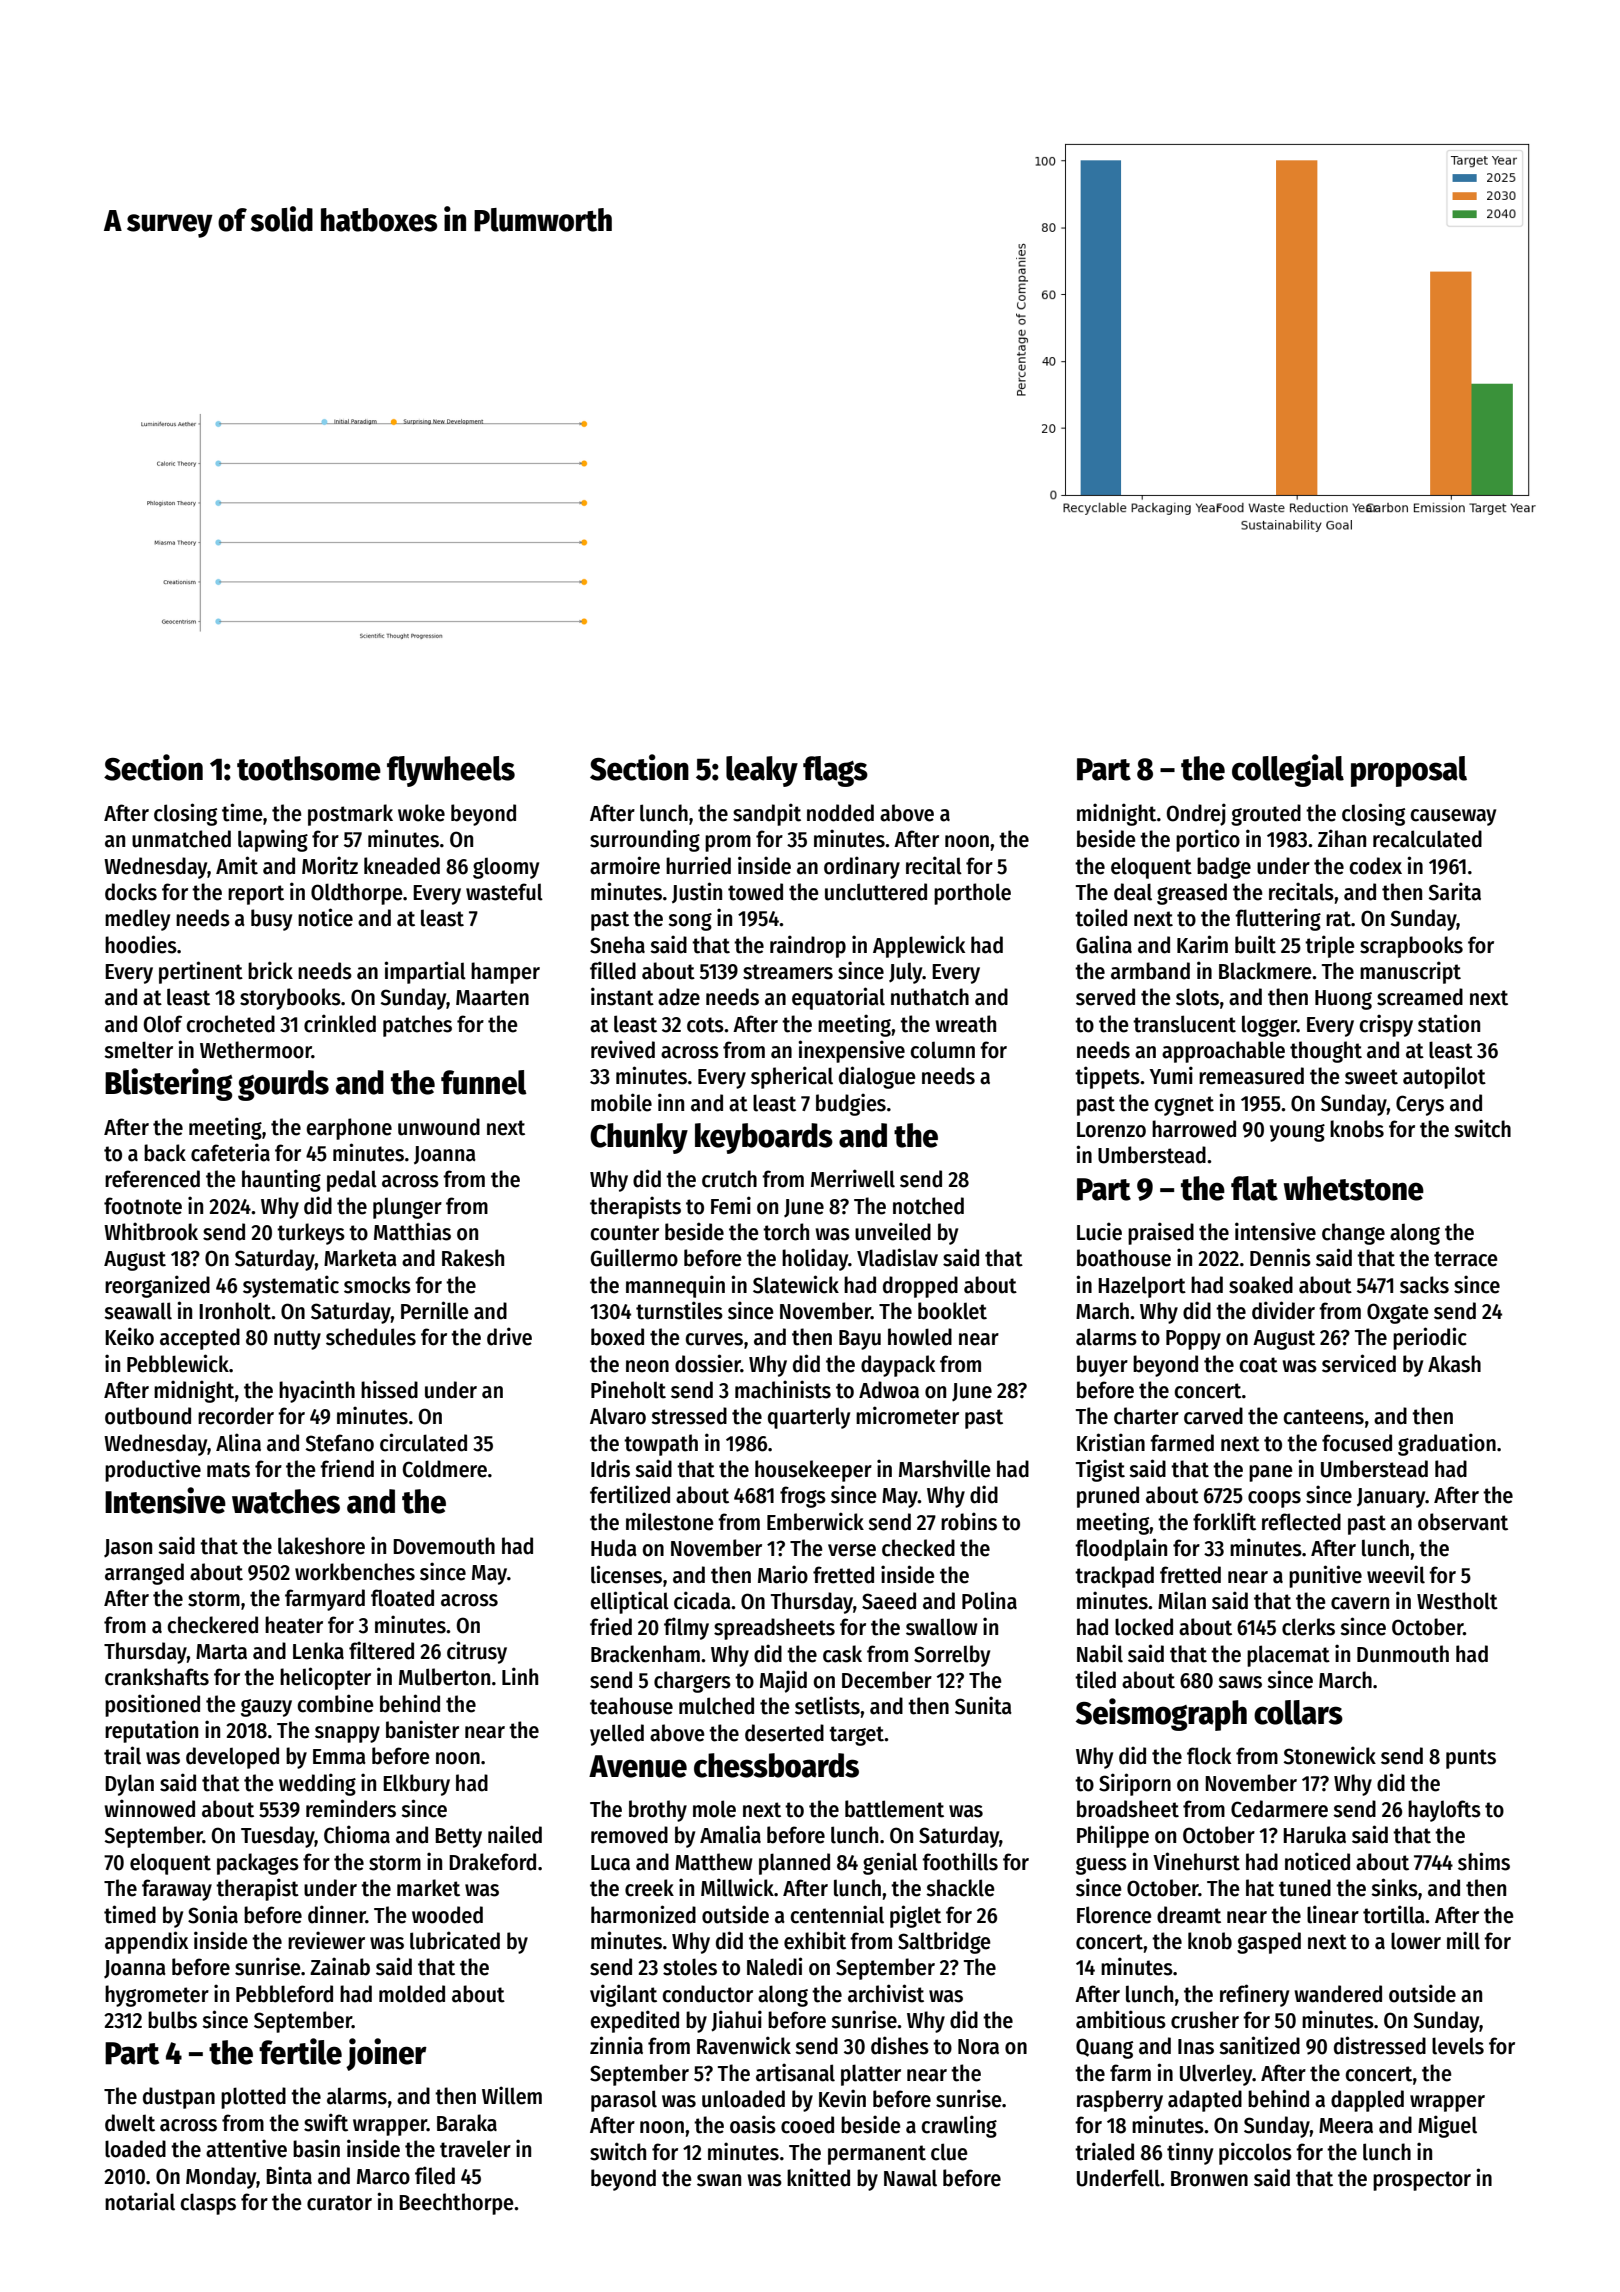 The width and height of the screenshot is (1620, 2292). What do you see at coordinates (1288, 770) in the screenshot?
I see `collegial` at bounding box center [1288, 770].
